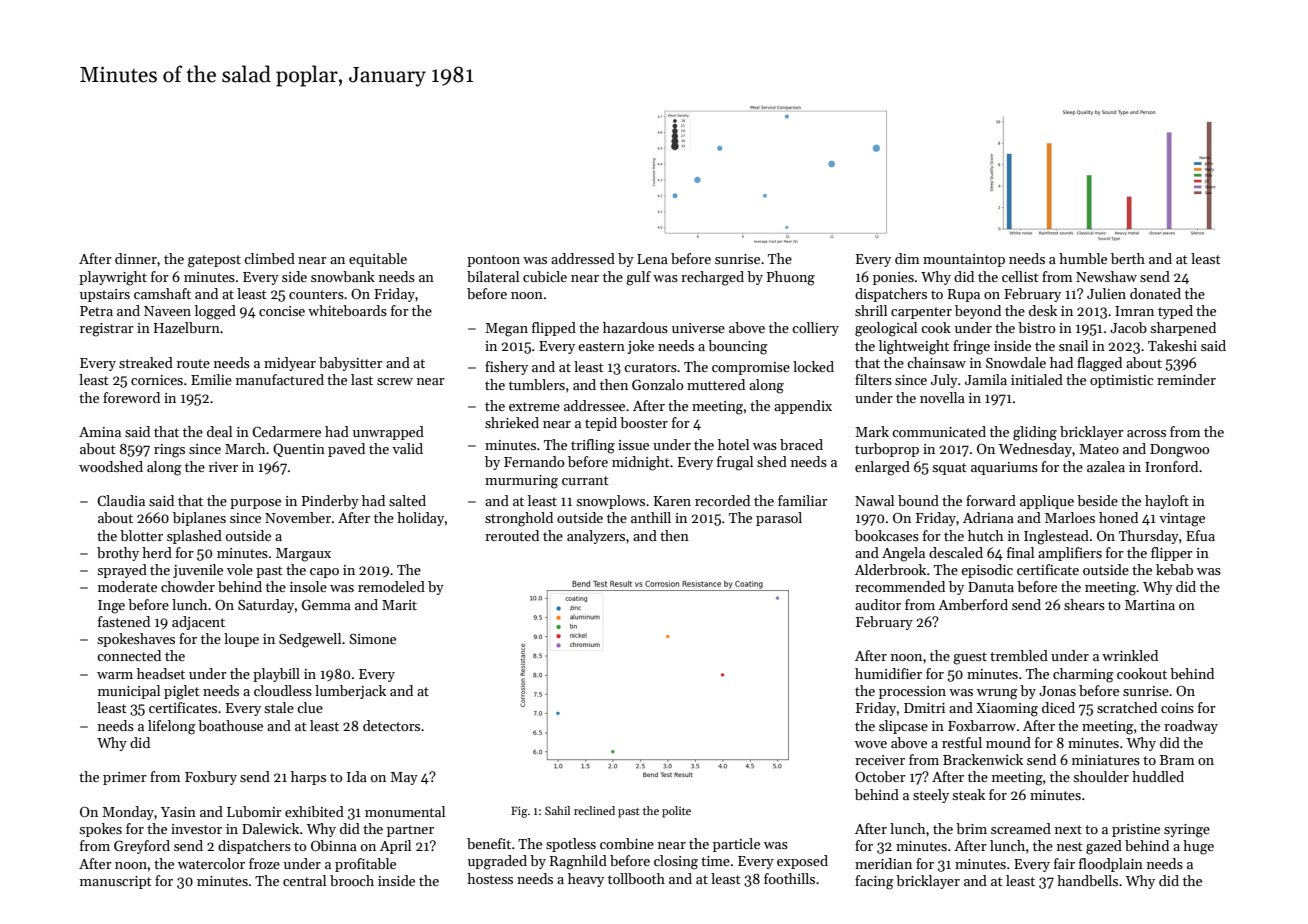 The width and height of the screenshot is (1308, 924). What do you see at coordinates (214, 261) in the screenshot?
I see `gatepost` at bounding box center [214, 261].
